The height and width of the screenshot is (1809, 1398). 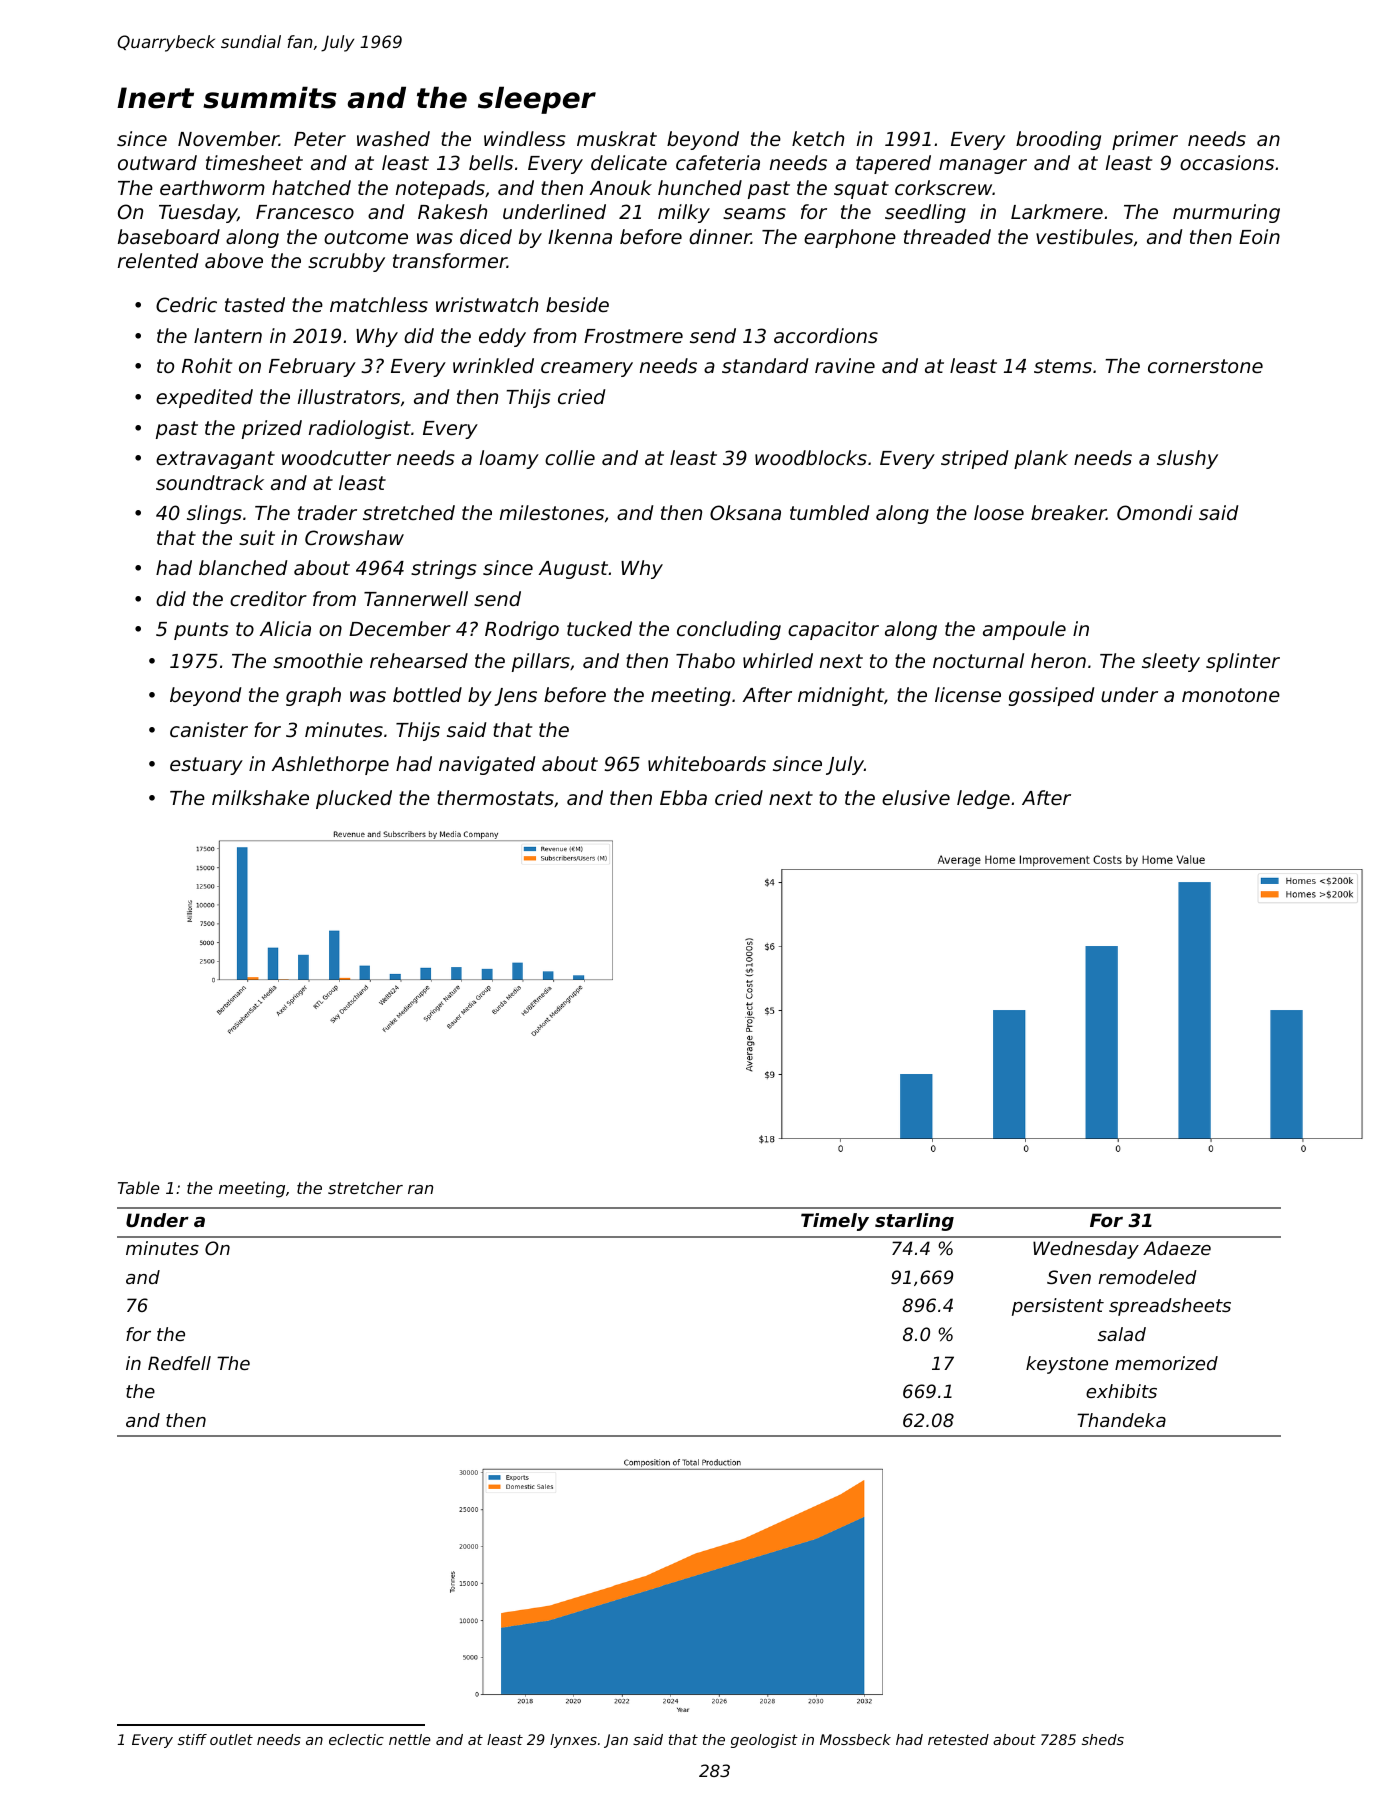 What do you see at coordinates (1227, 162) in the screenshot?
I see `occasions` at bounding box center [1227, 162].
